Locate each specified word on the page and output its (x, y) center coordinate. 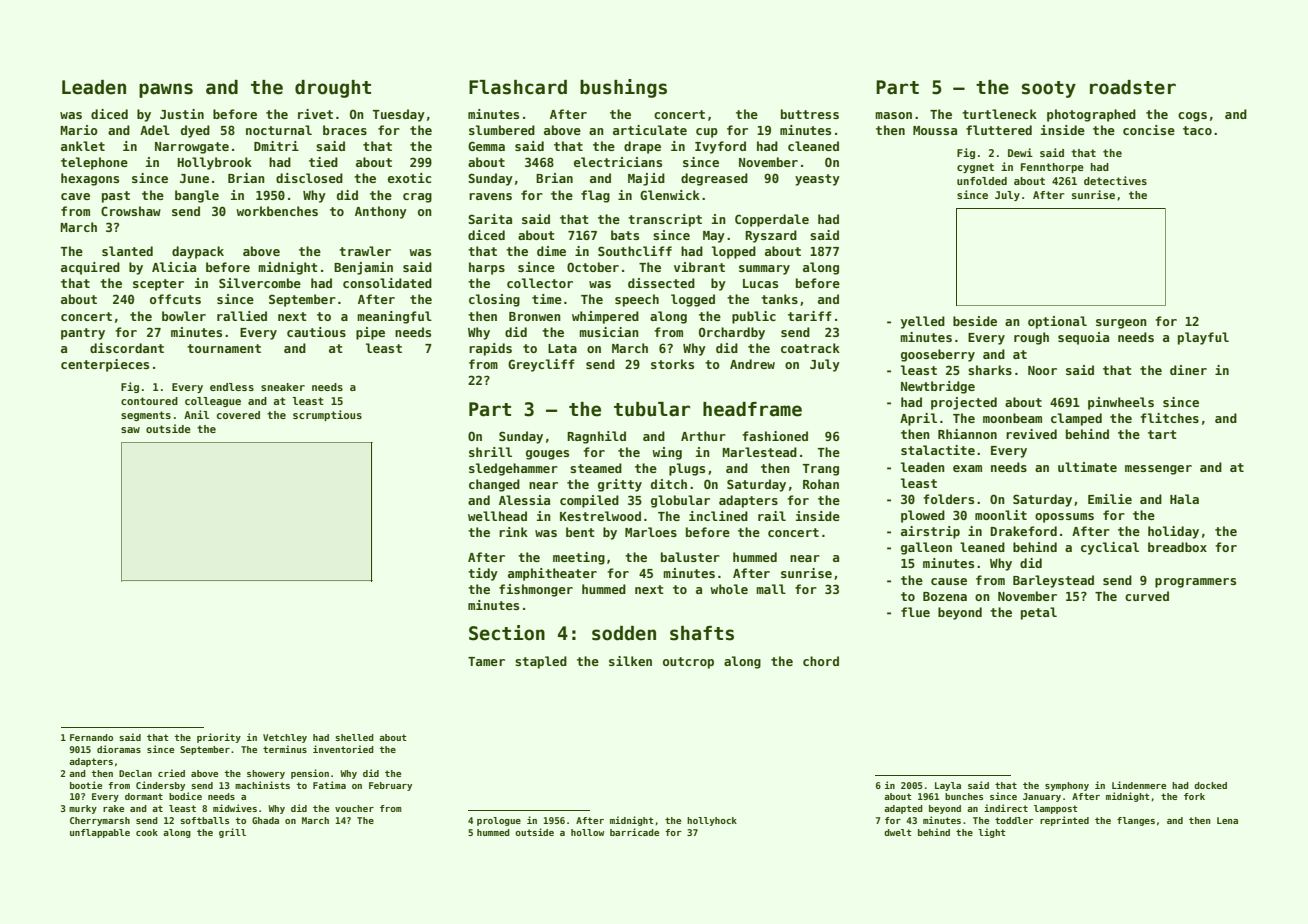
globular (680, 501)
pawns (166, 90)
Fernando (91, 737)
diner (1188, 370)
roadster (1133, 87)
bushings (623, 88)
